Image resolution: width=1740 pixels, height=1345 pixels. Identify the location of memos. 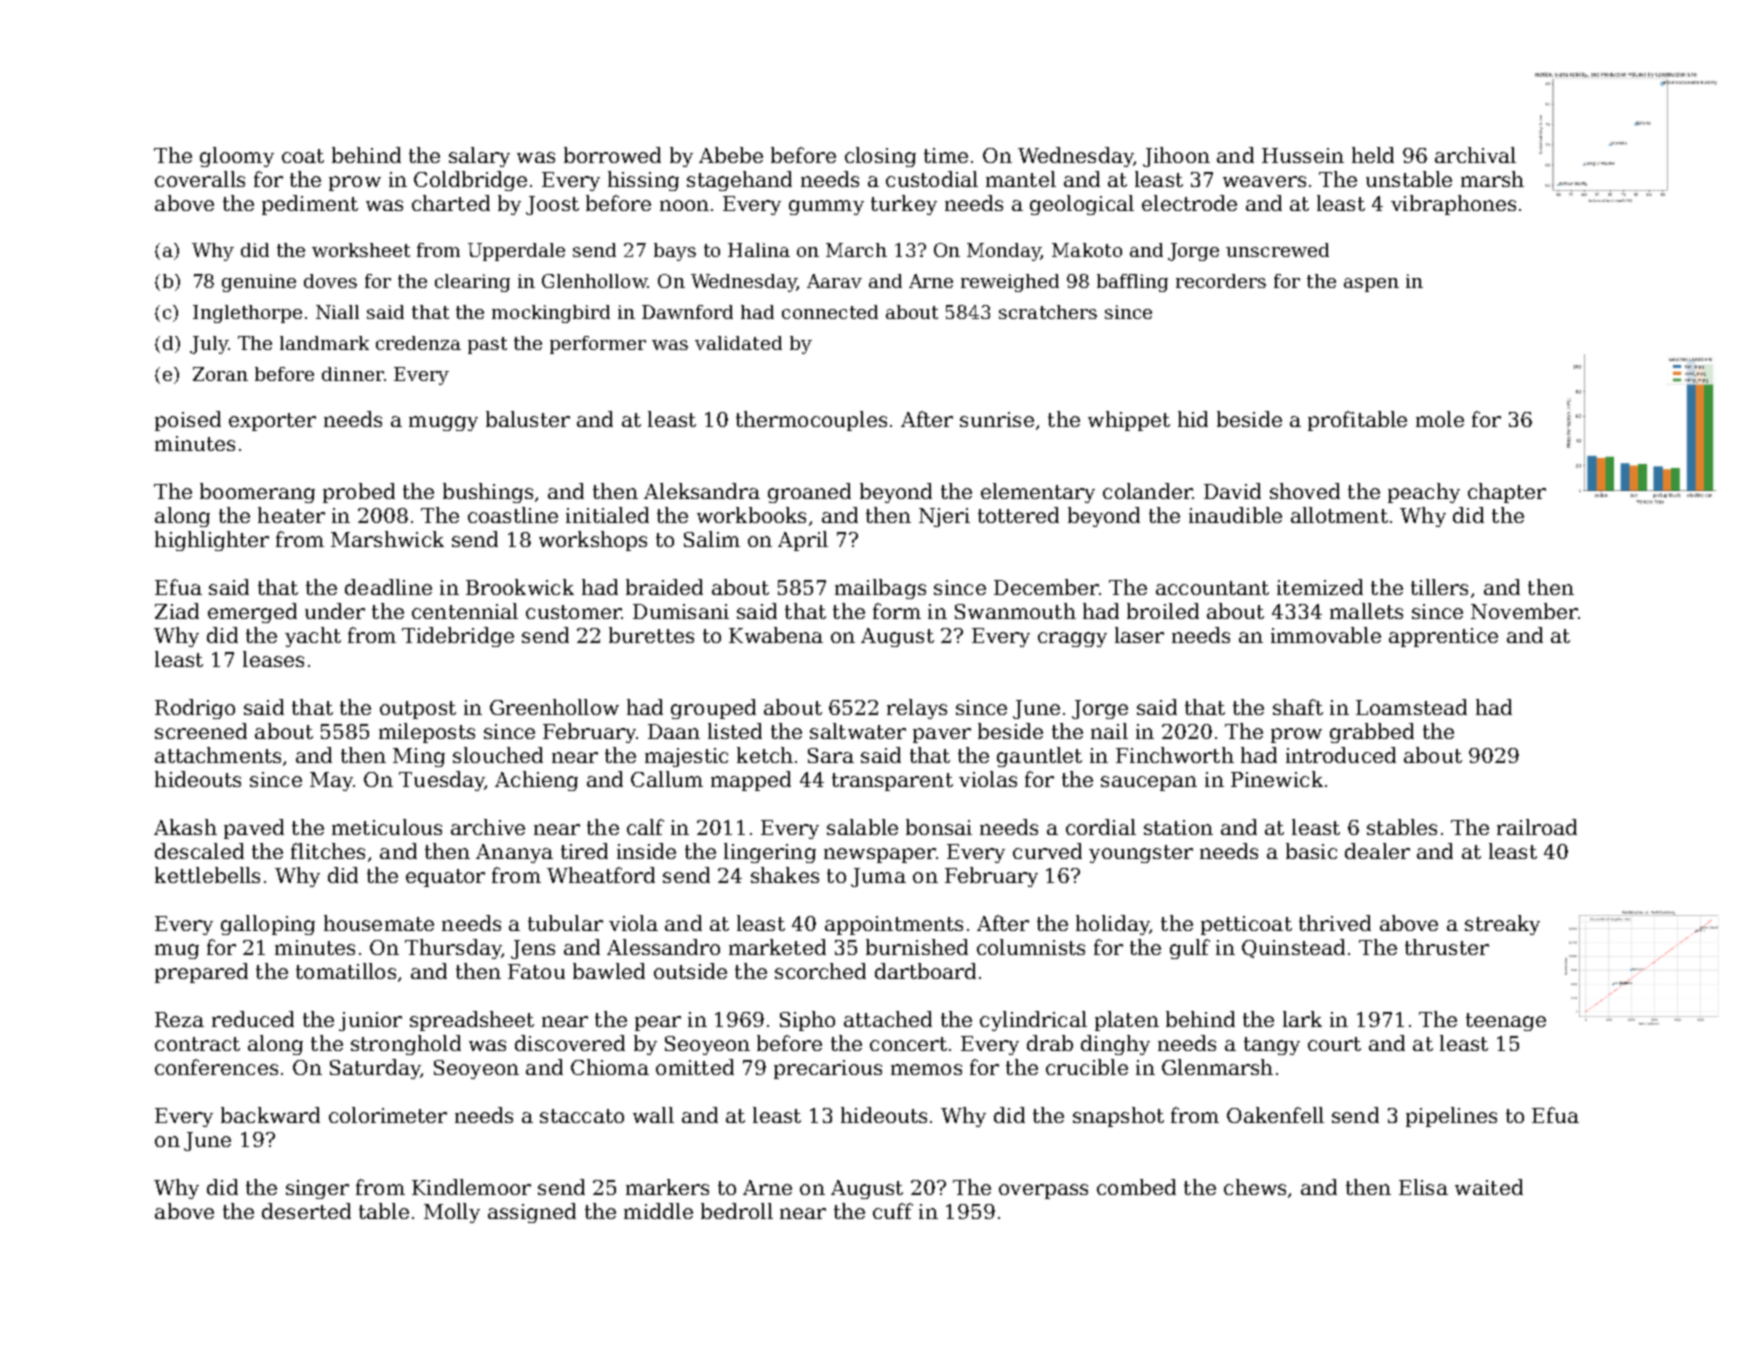
(926, 1069).
